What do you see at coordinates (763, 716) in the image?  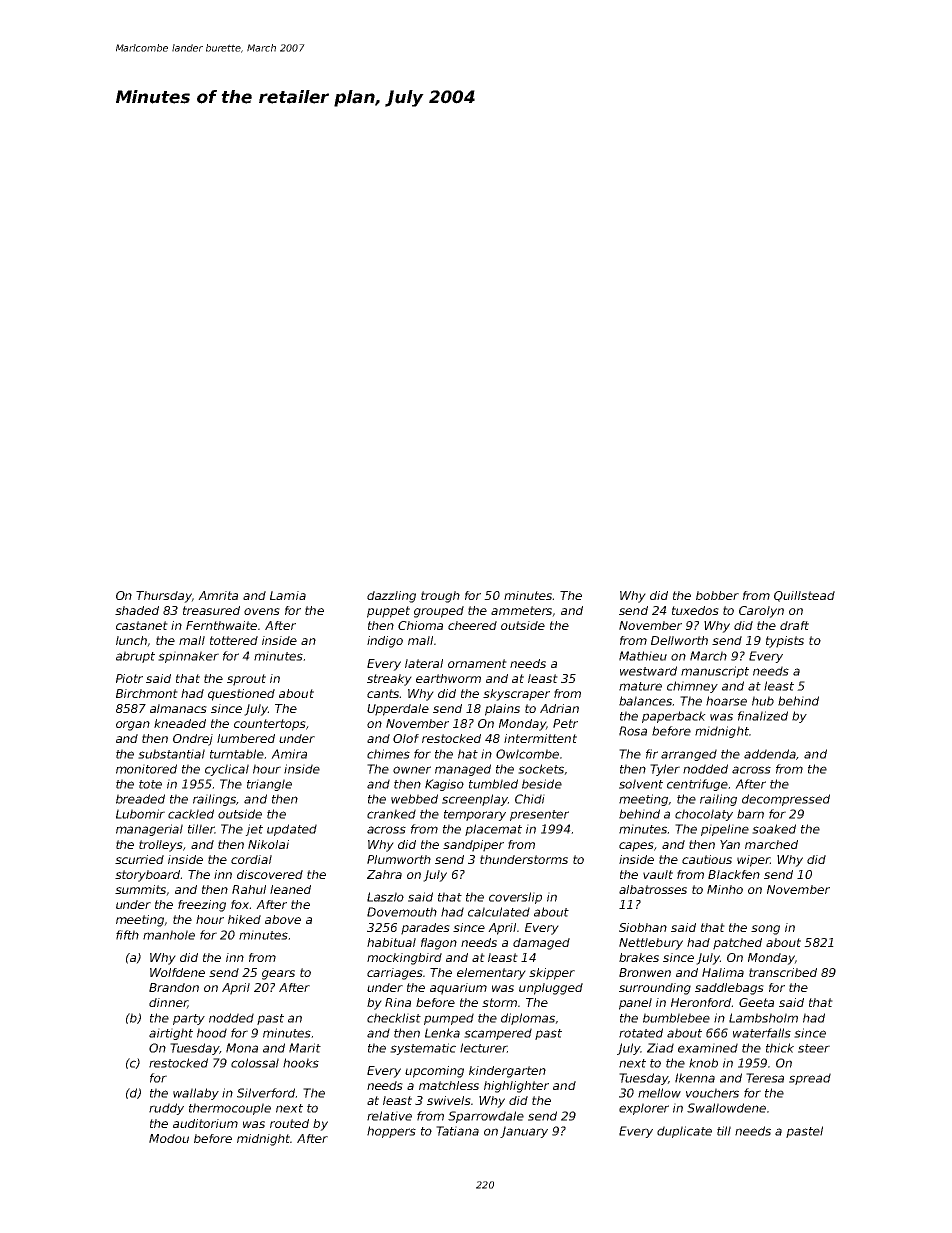 I see `finalized` at bounding box center [763, 716].
